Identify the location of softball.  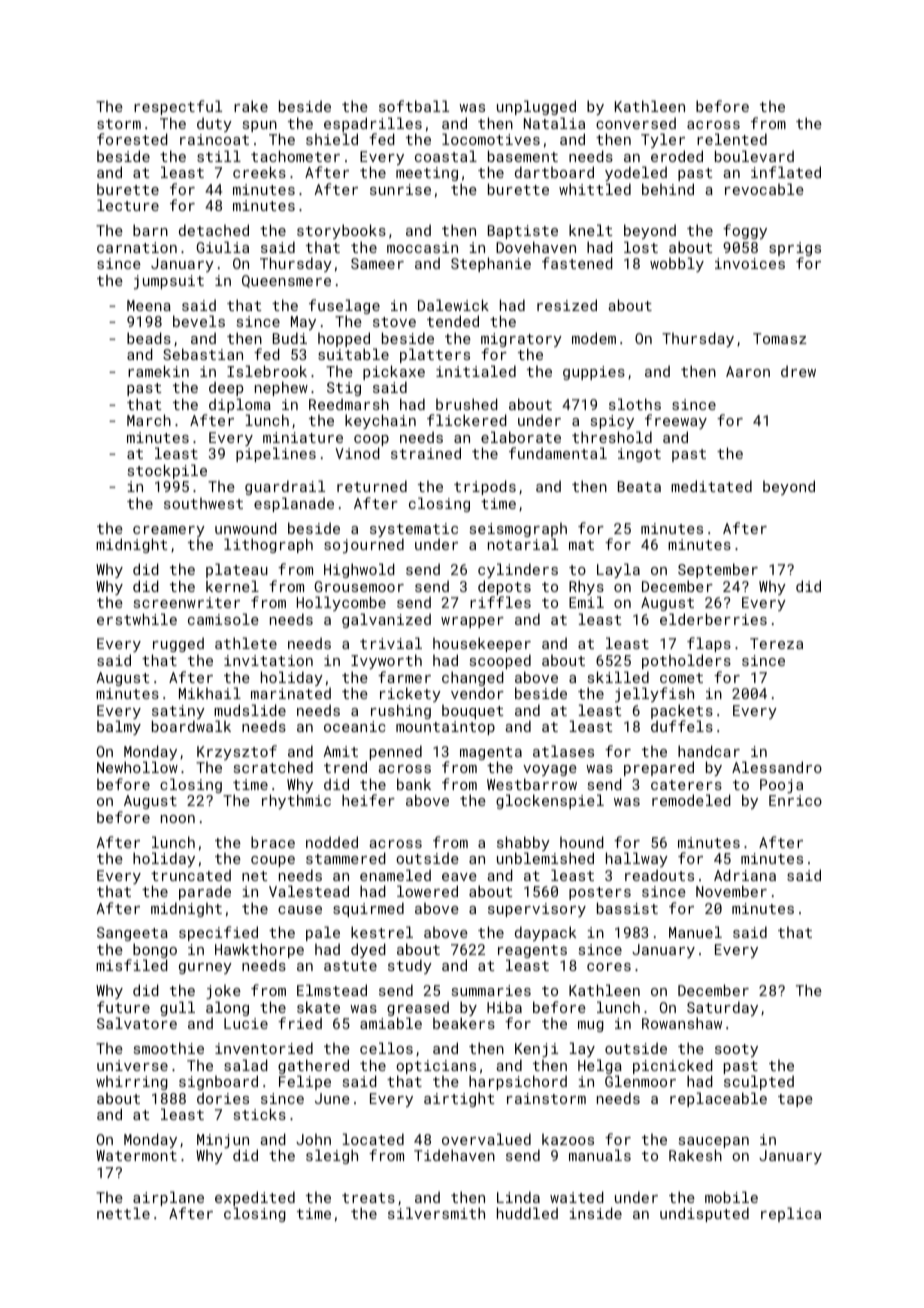
(414, 106).
